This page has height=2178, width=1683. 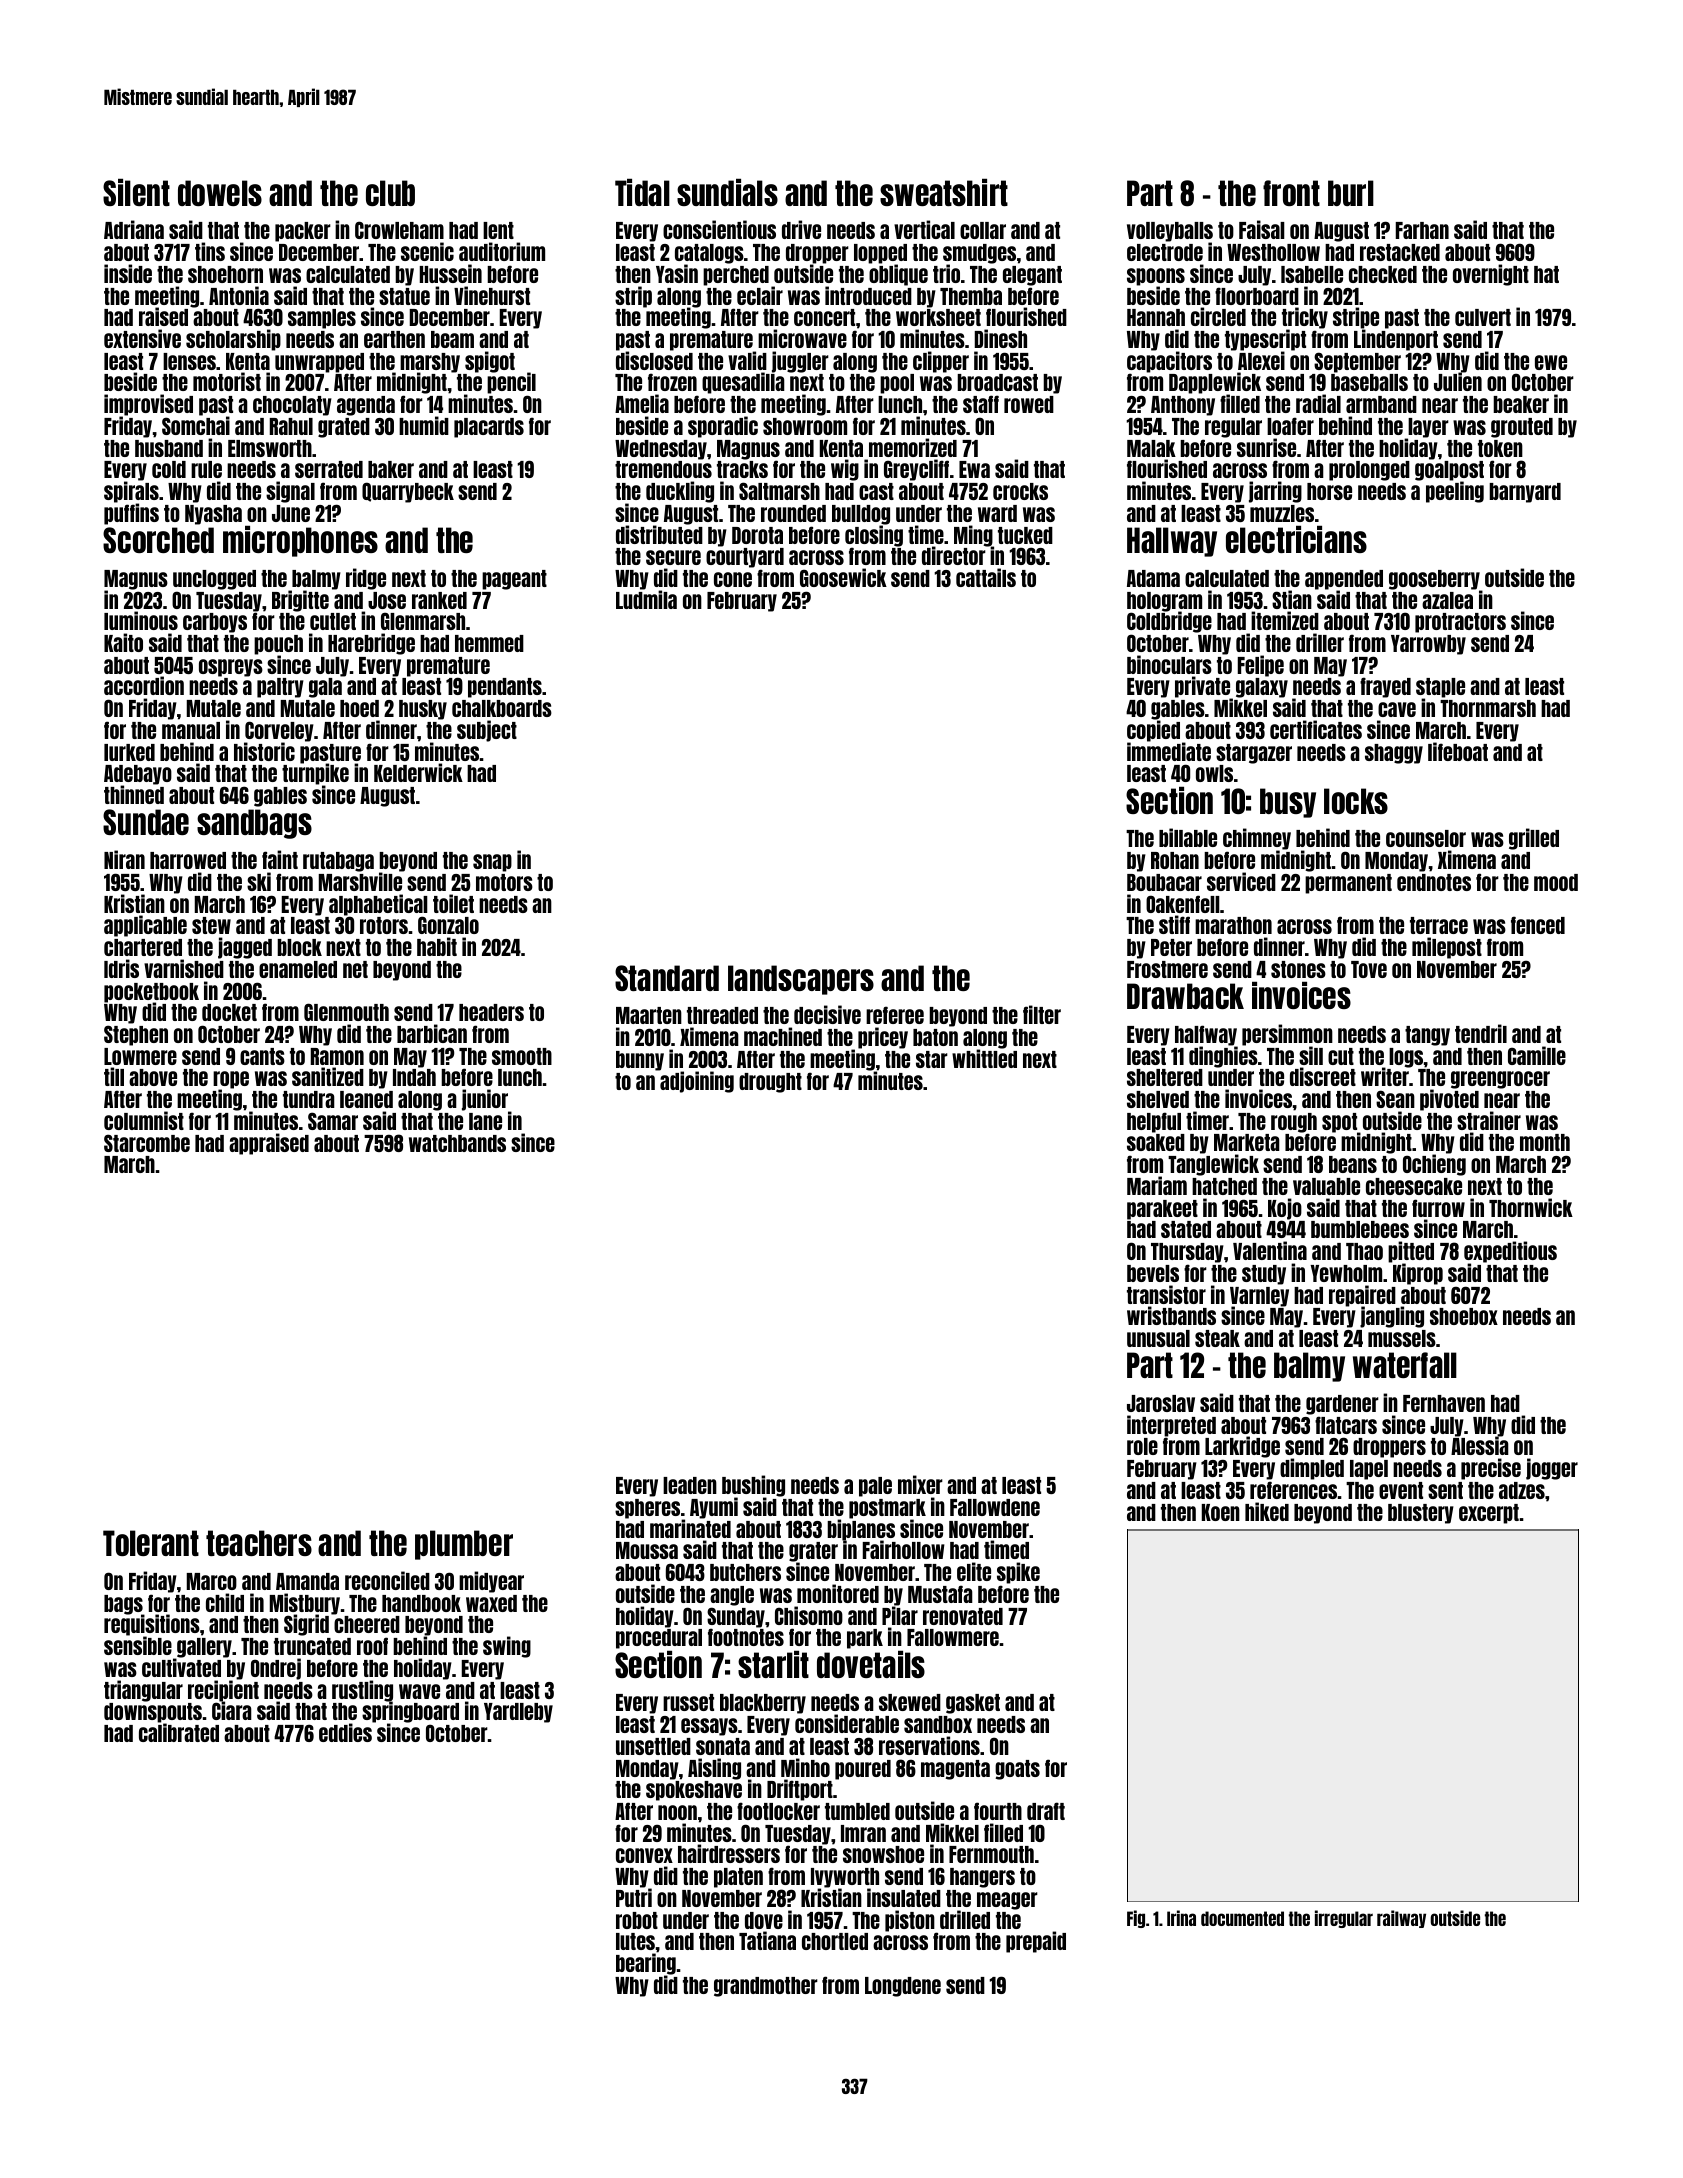 What do you see at coordinates (766, 1987) in the page?
I see `grandmother` at bounding box center [766, 1987].
